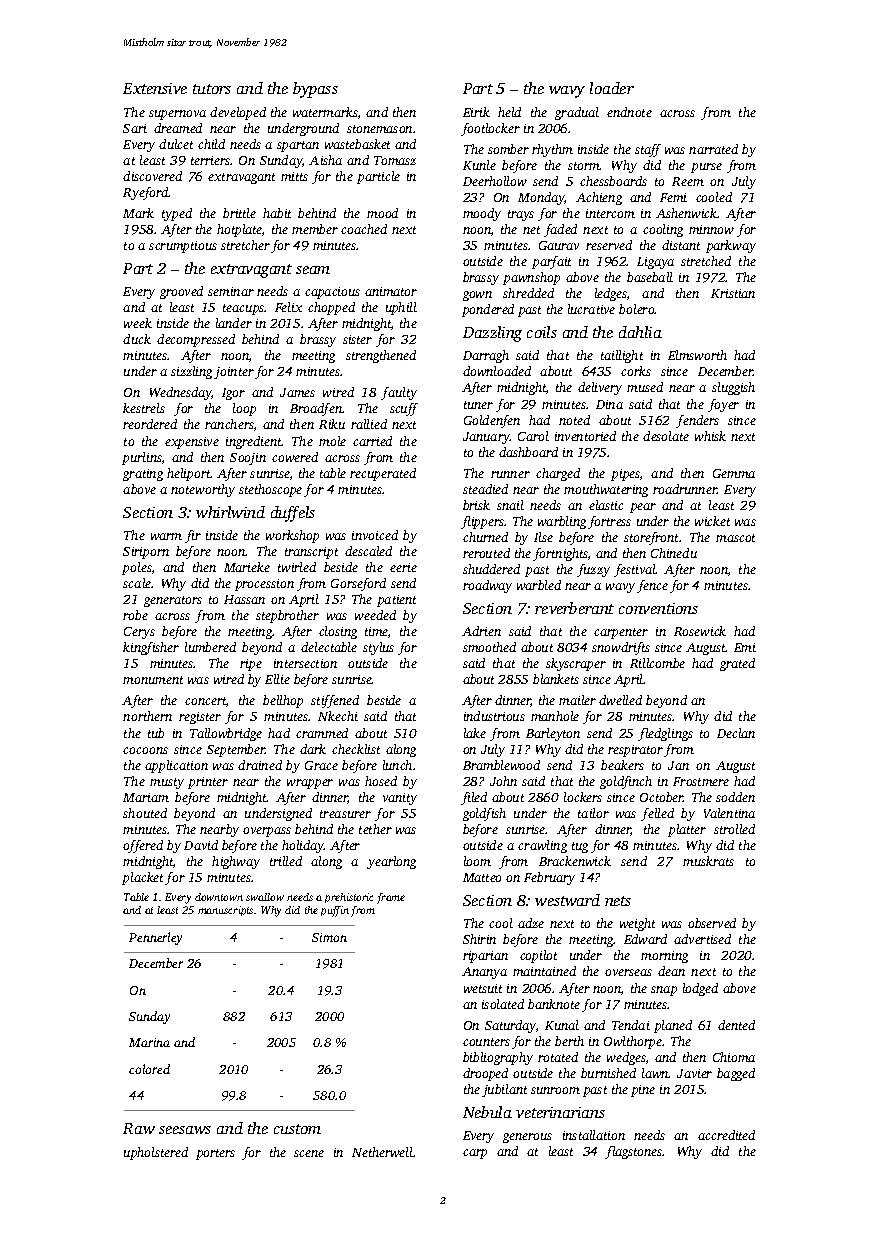 This page has width=880, height=1248. Describe the element at coordinates (509, 112) in the page. I see `held` at that location.
